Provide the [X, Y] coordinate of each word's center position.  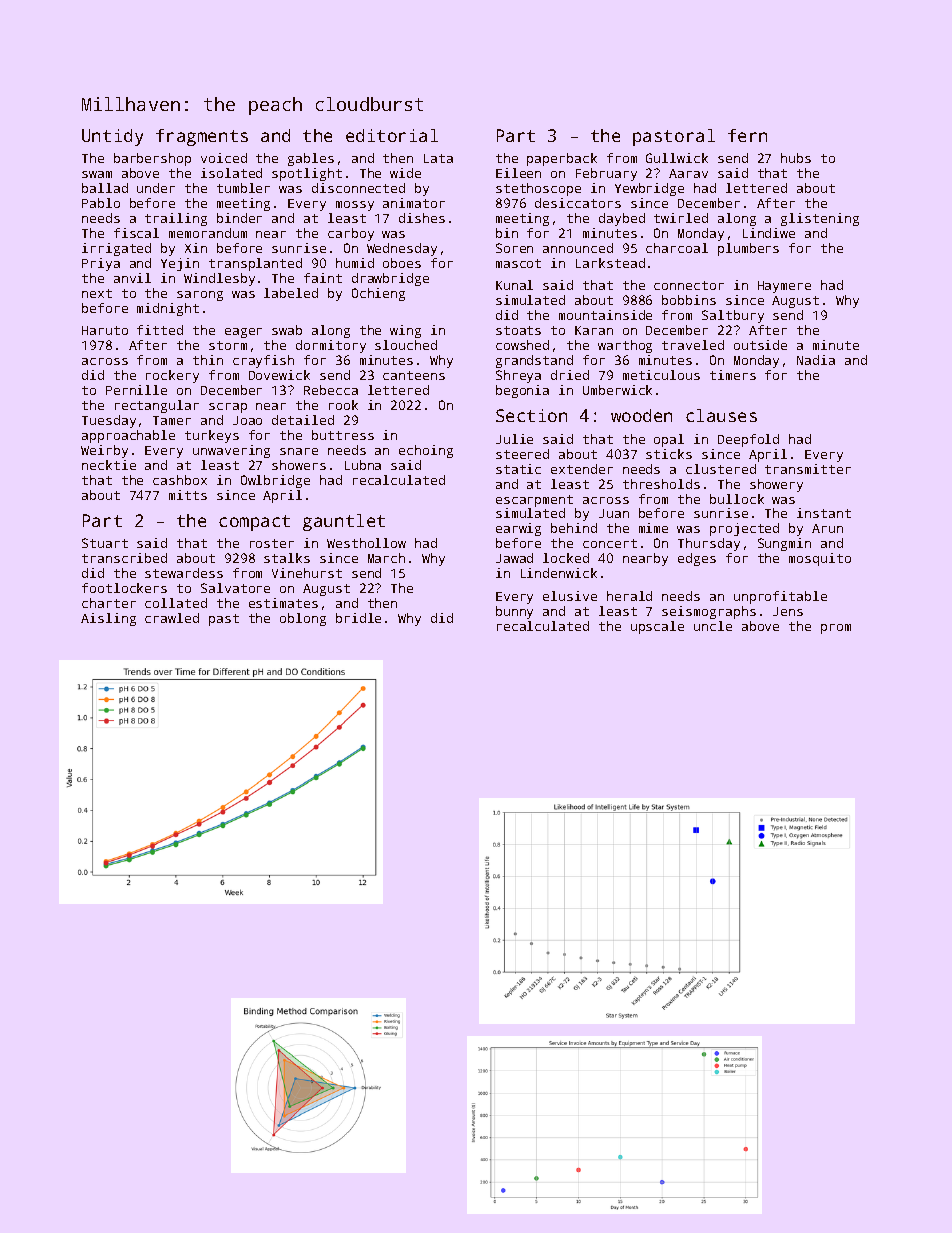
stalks [287, 558]
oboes [402, 263]
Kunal [514, 285]
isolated [231, 173]
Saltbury [733, 316]
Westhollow [366, 543]
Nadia [816, 360]
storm [228, 345]
